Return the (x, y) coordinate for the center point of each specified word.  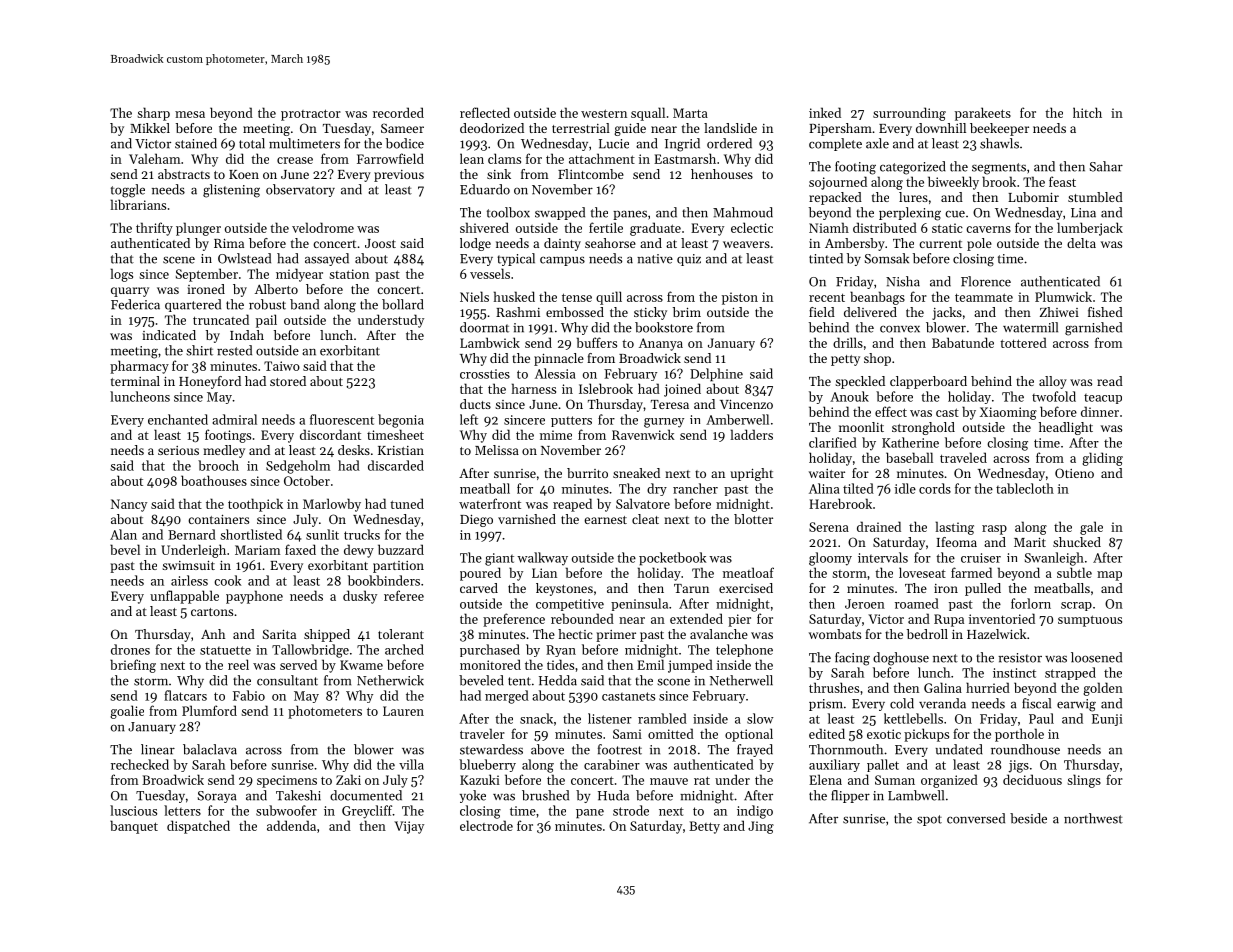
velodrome (323, 227)
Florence (986, 281)
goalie (127, 712)
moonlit (861, 427)
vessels (490, 273)
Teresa (670, 404)
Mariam (257, 550)
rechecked (140, 764)
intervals (883, 557)
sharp (153, 114)
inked (825, 112)
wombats (835, 634)
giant (499, 559)
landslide (730, 128)
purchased (490, 650)
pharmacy (139, 367)
